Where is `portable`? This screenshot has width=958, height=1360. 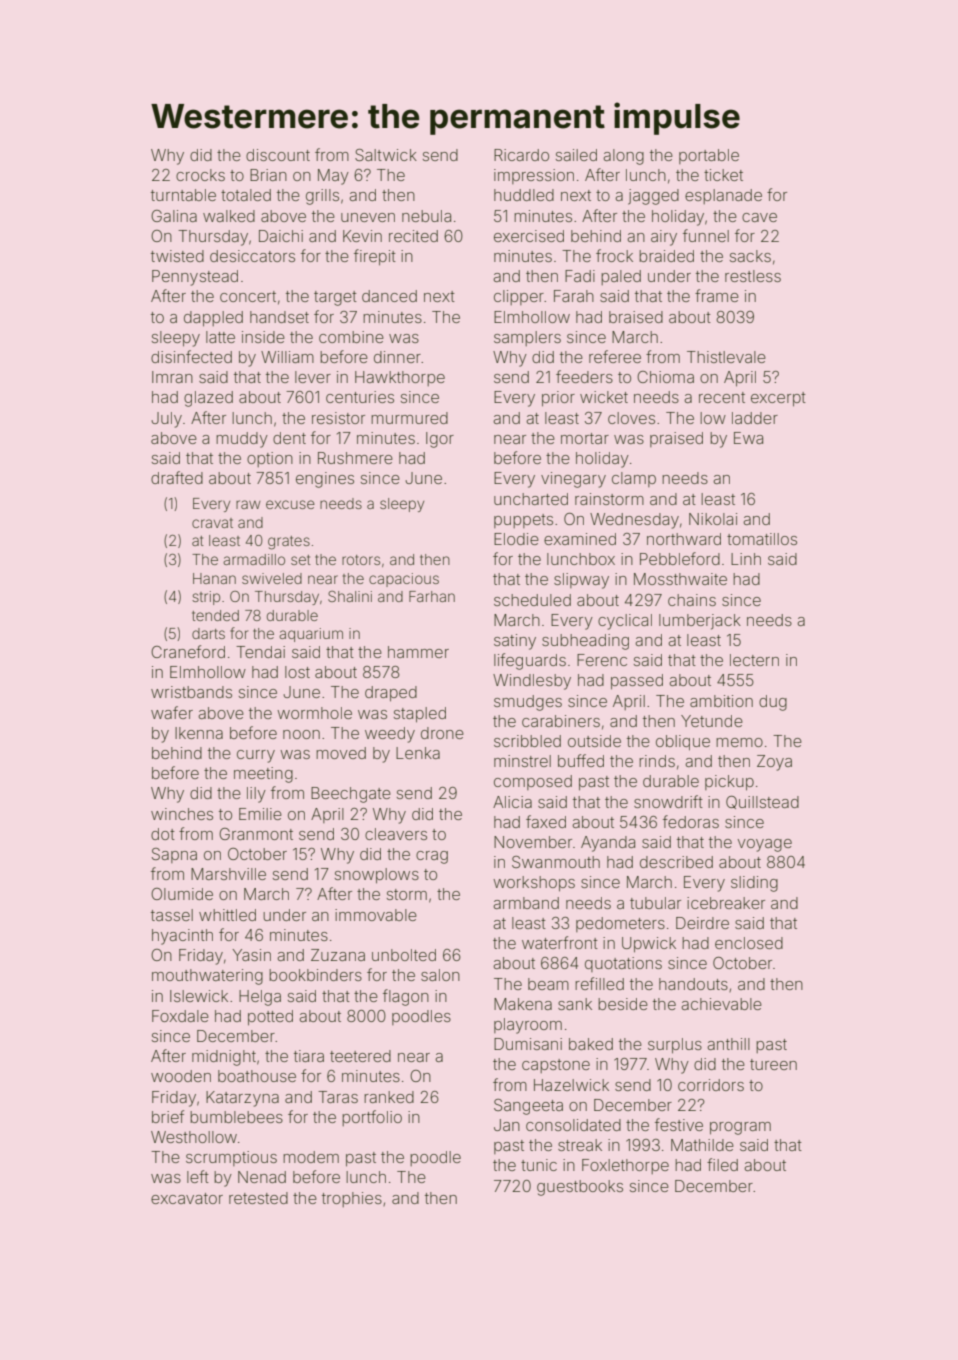 portable is located at coordinates (709, 156).
